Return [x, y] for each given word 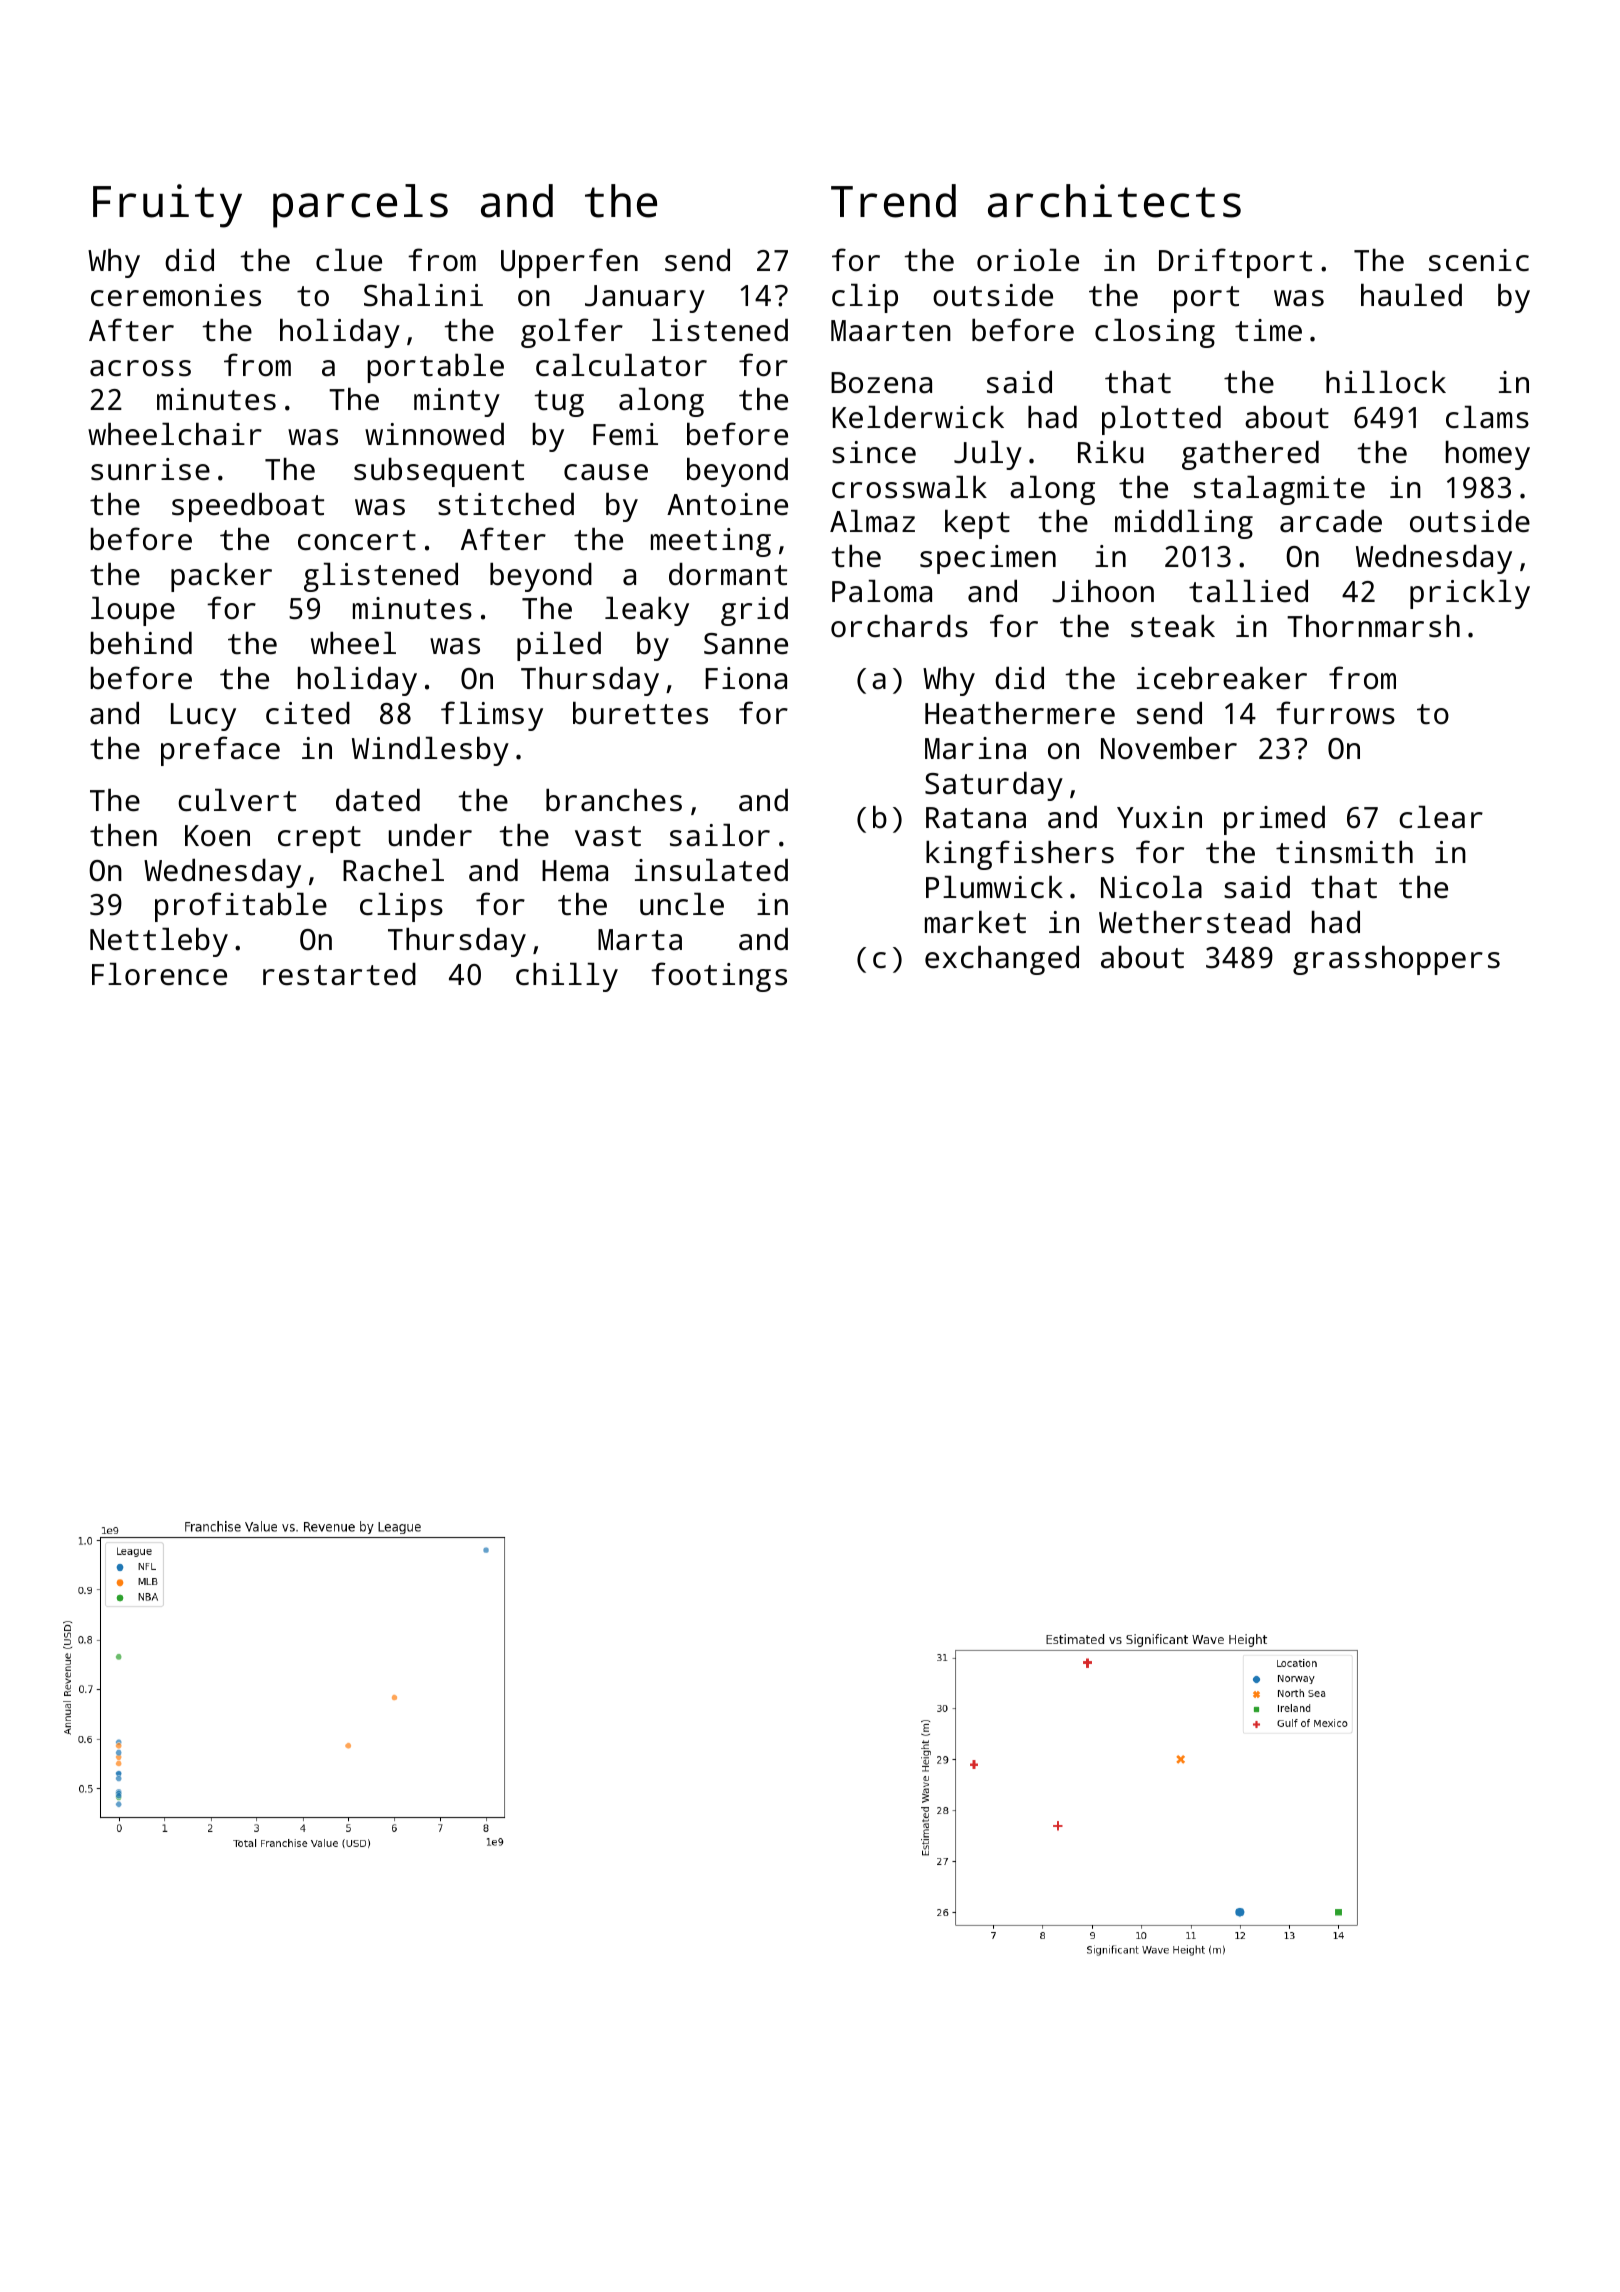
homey [1488, 455]
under [430, 835]
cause [606, 472]
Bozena [881, 383]
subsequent [439, 472]
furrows [1335, 713]
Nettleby [159, 942]
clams [1487, 417]
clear [1441, 817]
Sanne [746, 644]
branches [614, 800]
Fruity [167, 206]
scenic [1479, 260]
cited [308, 713]
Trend [893, 201]
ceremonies [176, 295]
